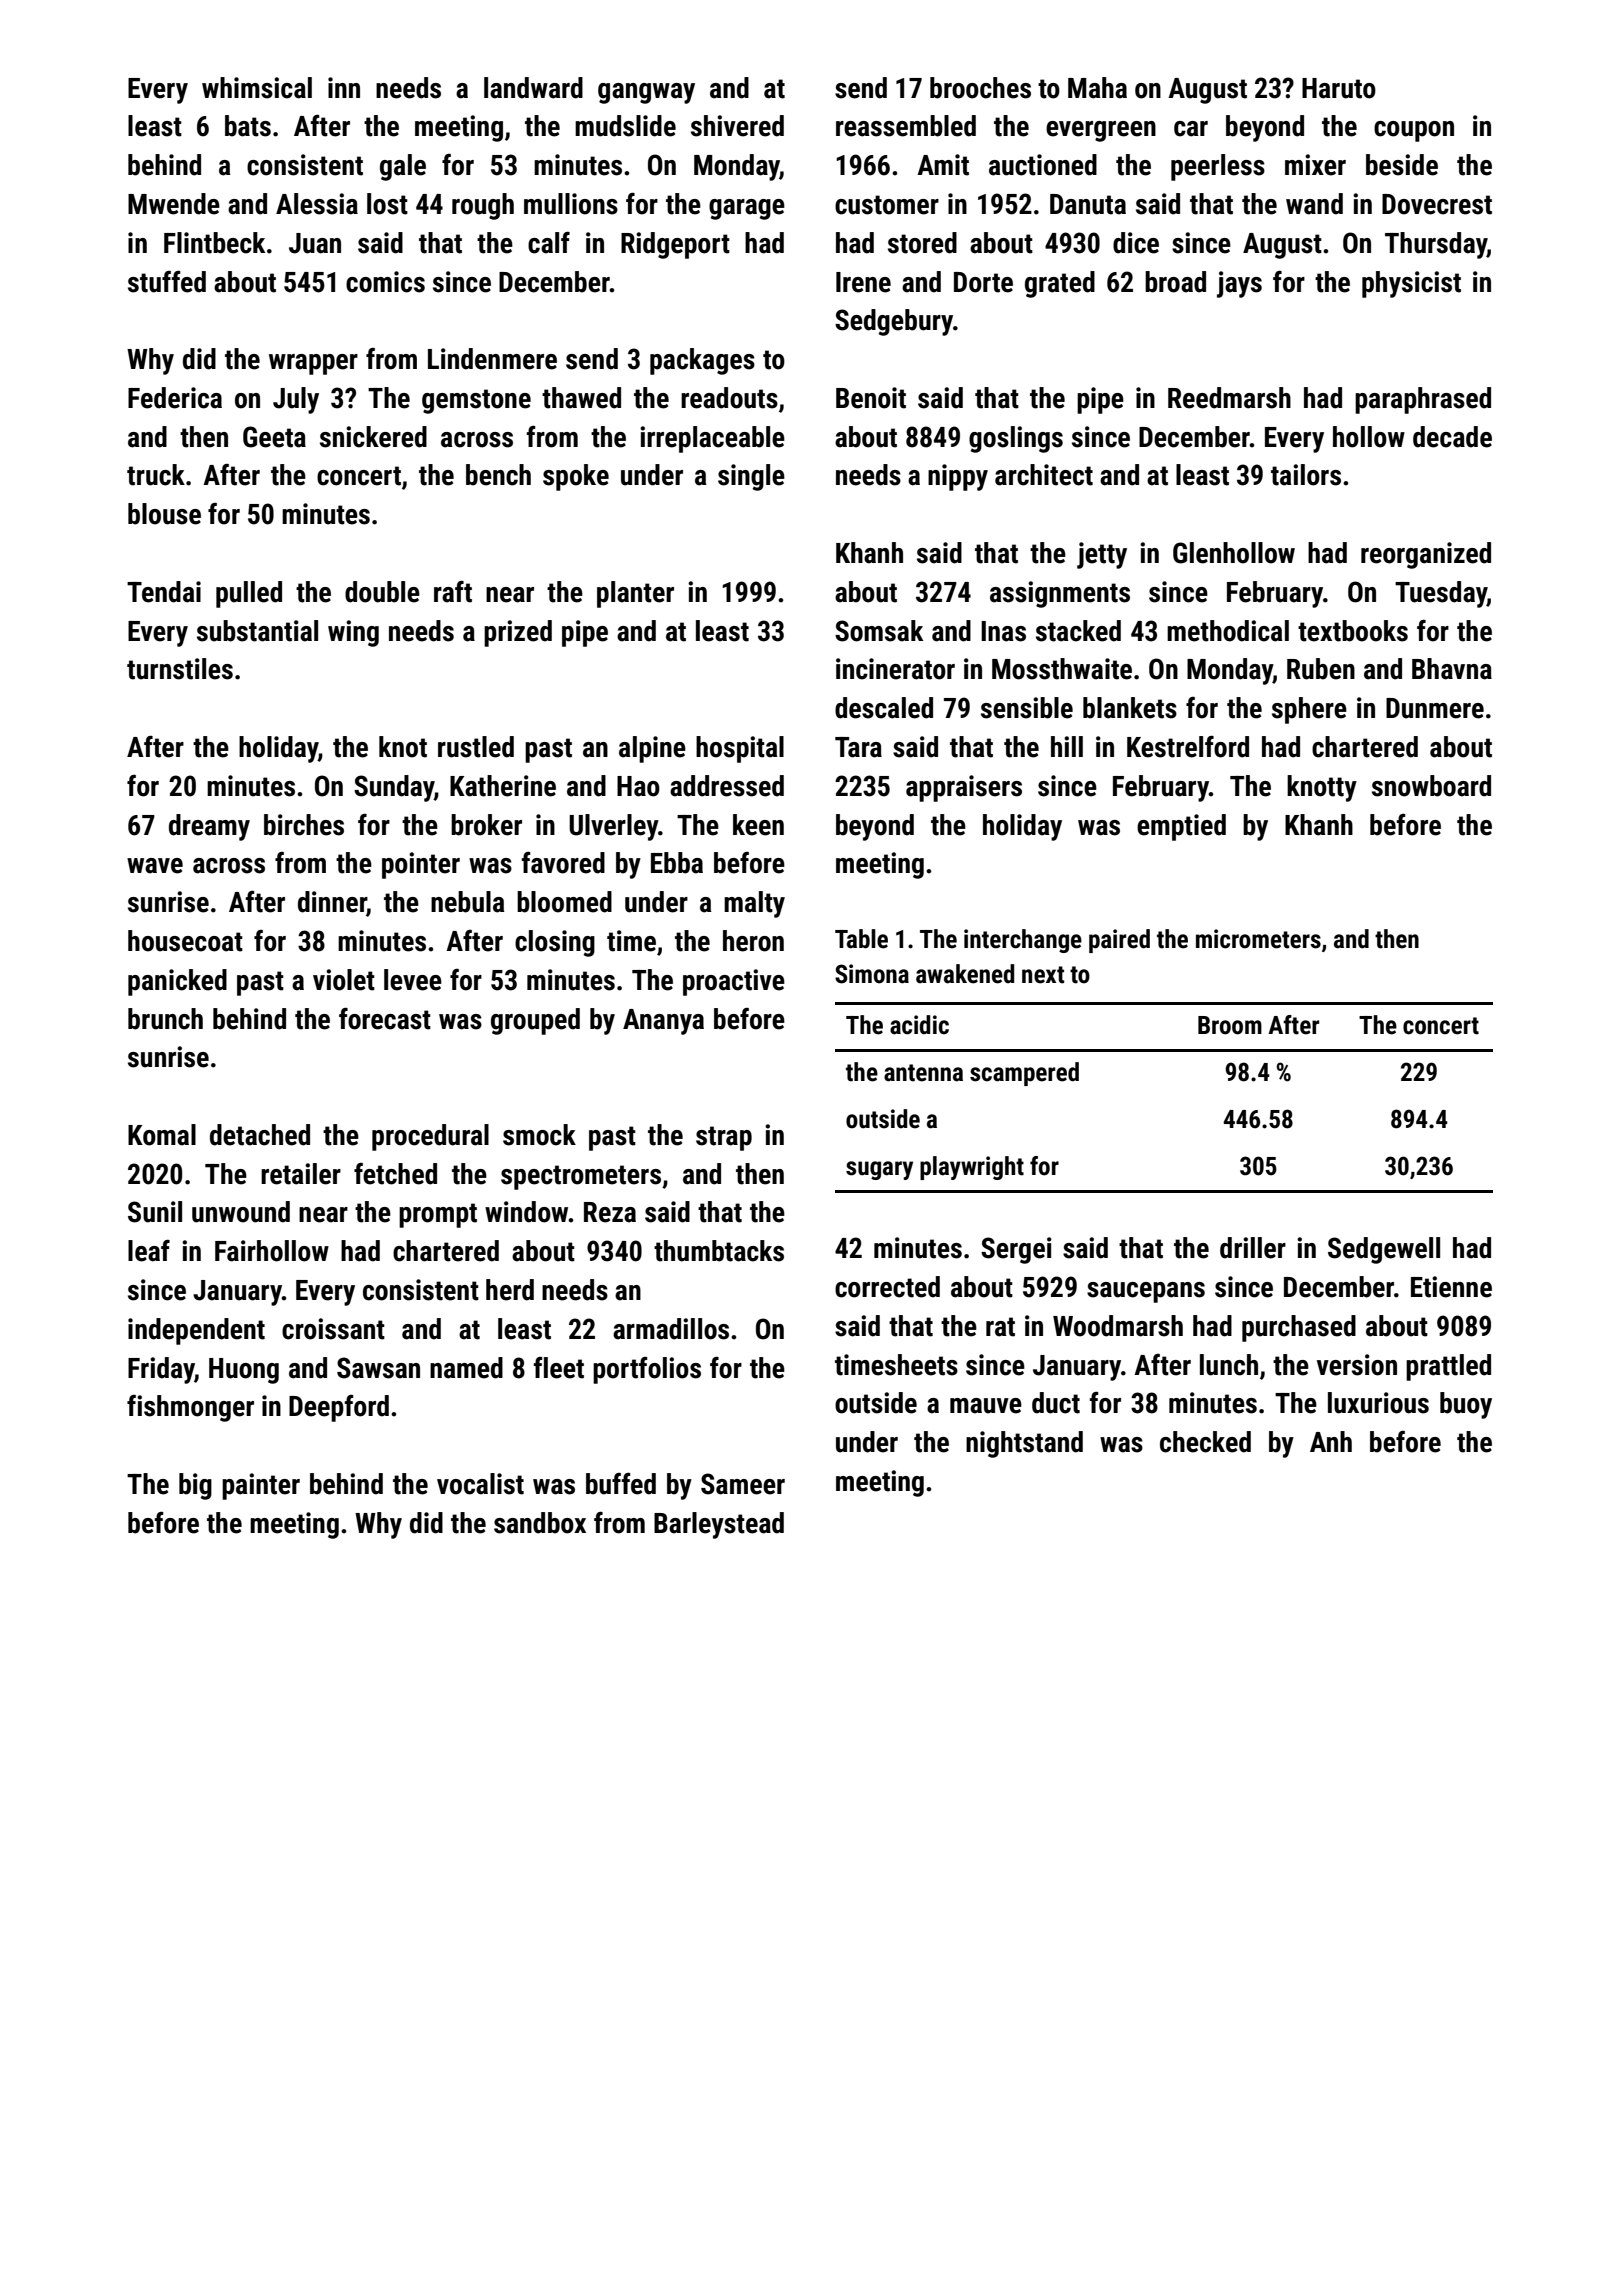  I want to click on gangway, so click(646, 93).
